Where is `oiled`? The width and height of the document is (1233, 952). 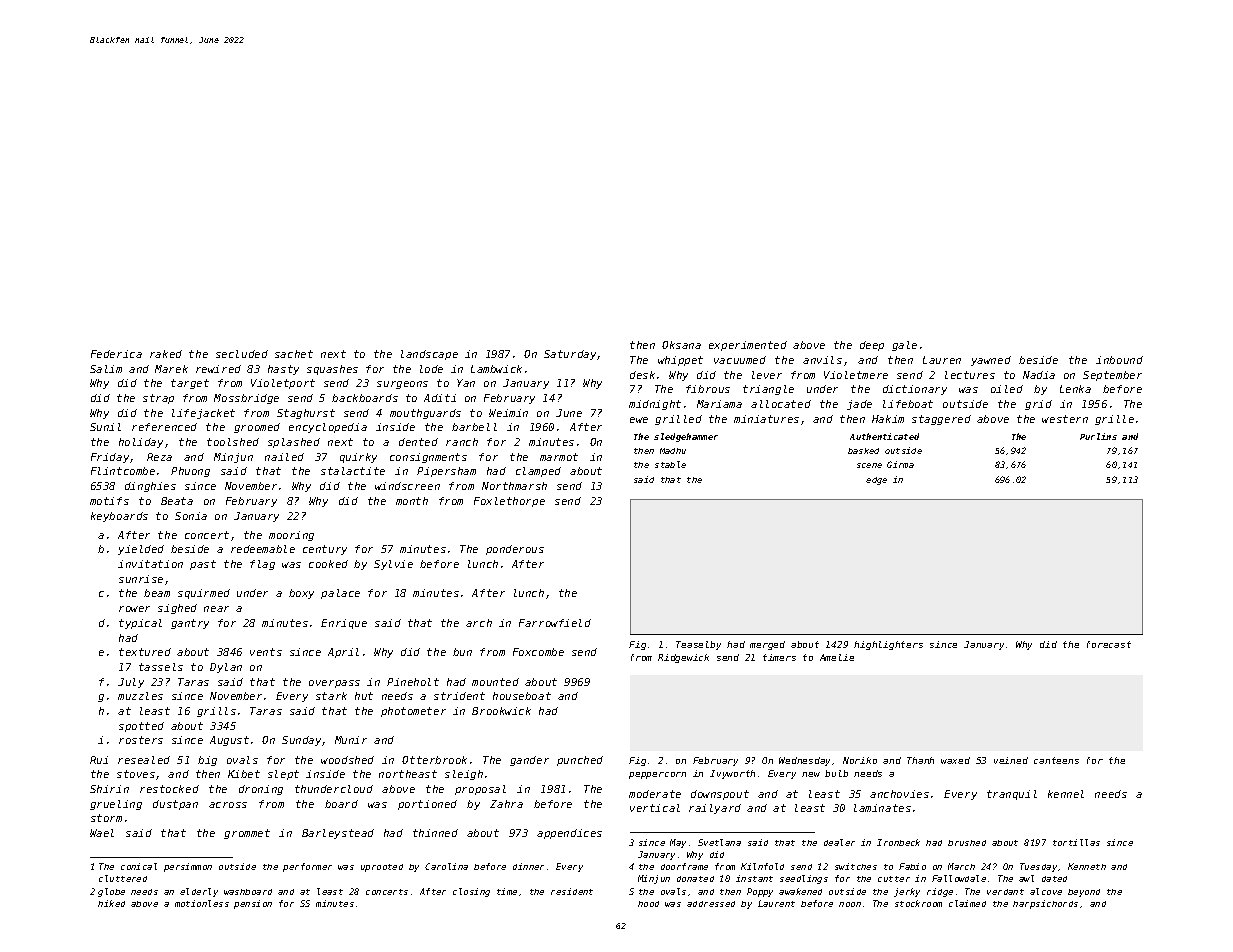
oiled is located at coordinates (1007, 389).
